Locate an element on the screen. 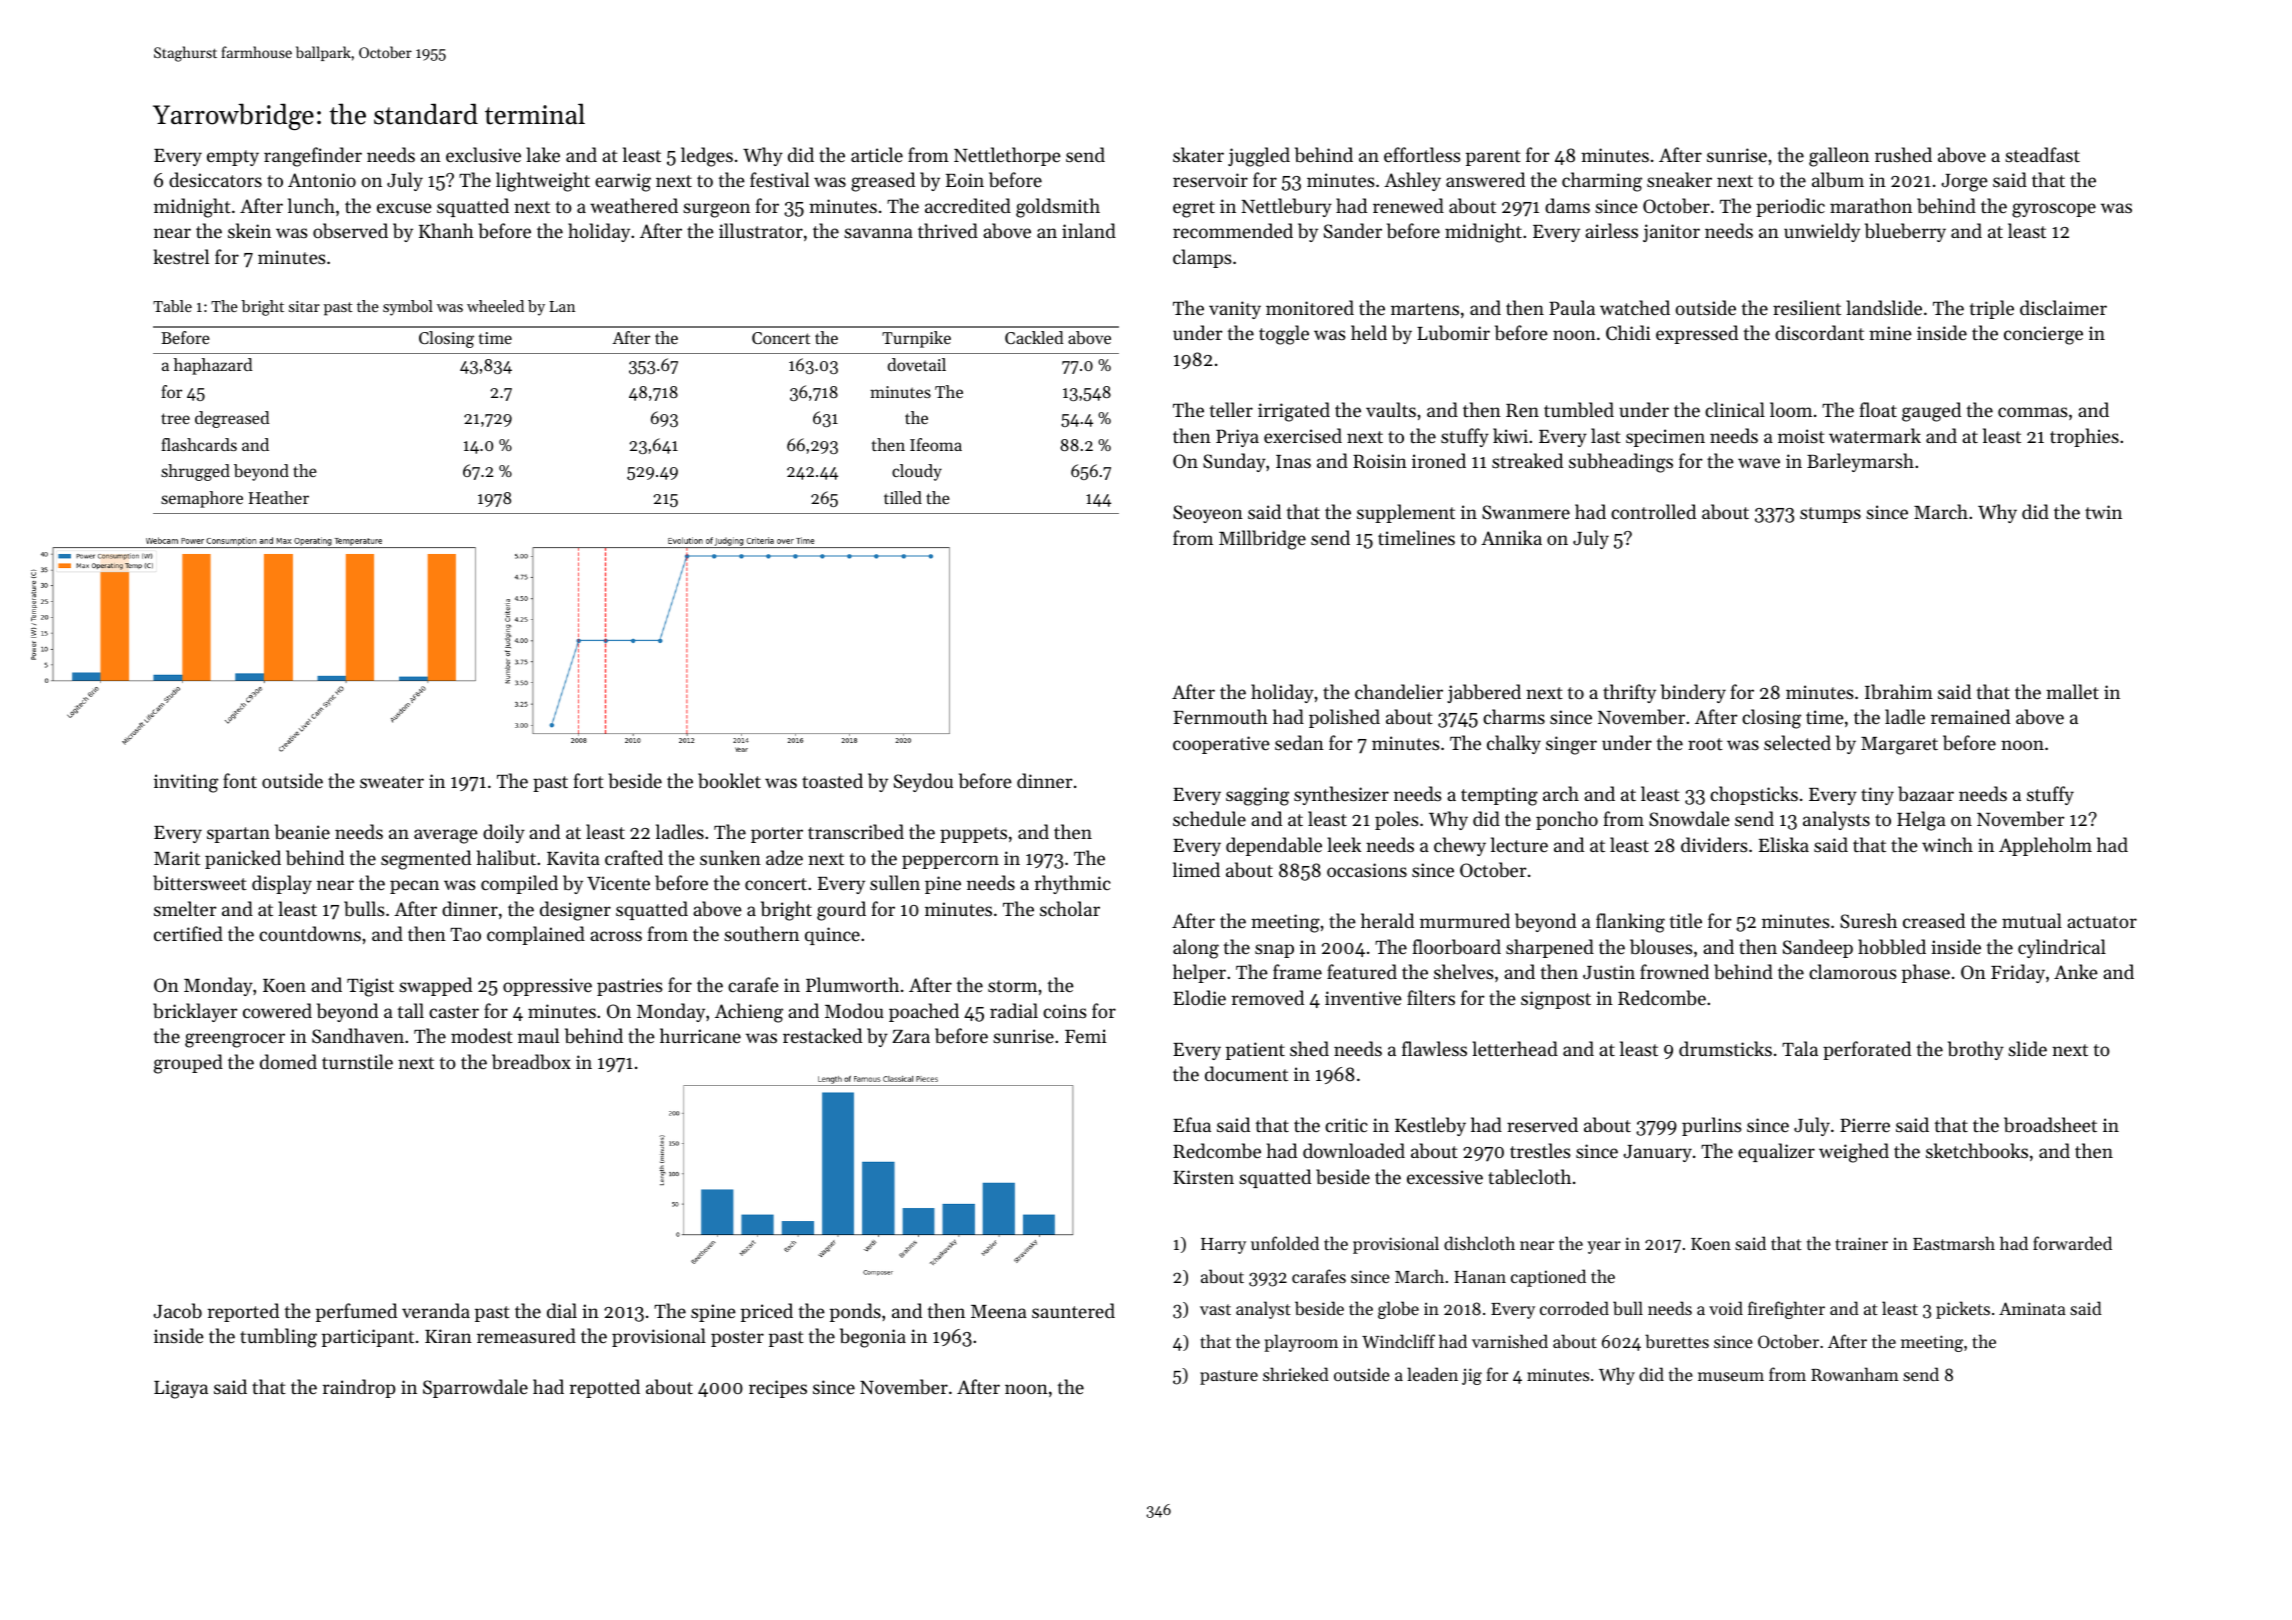 Image resolution: width=2292 pixels, height=1620 pixels. raindrop is located at coordinates (359, 1388).
